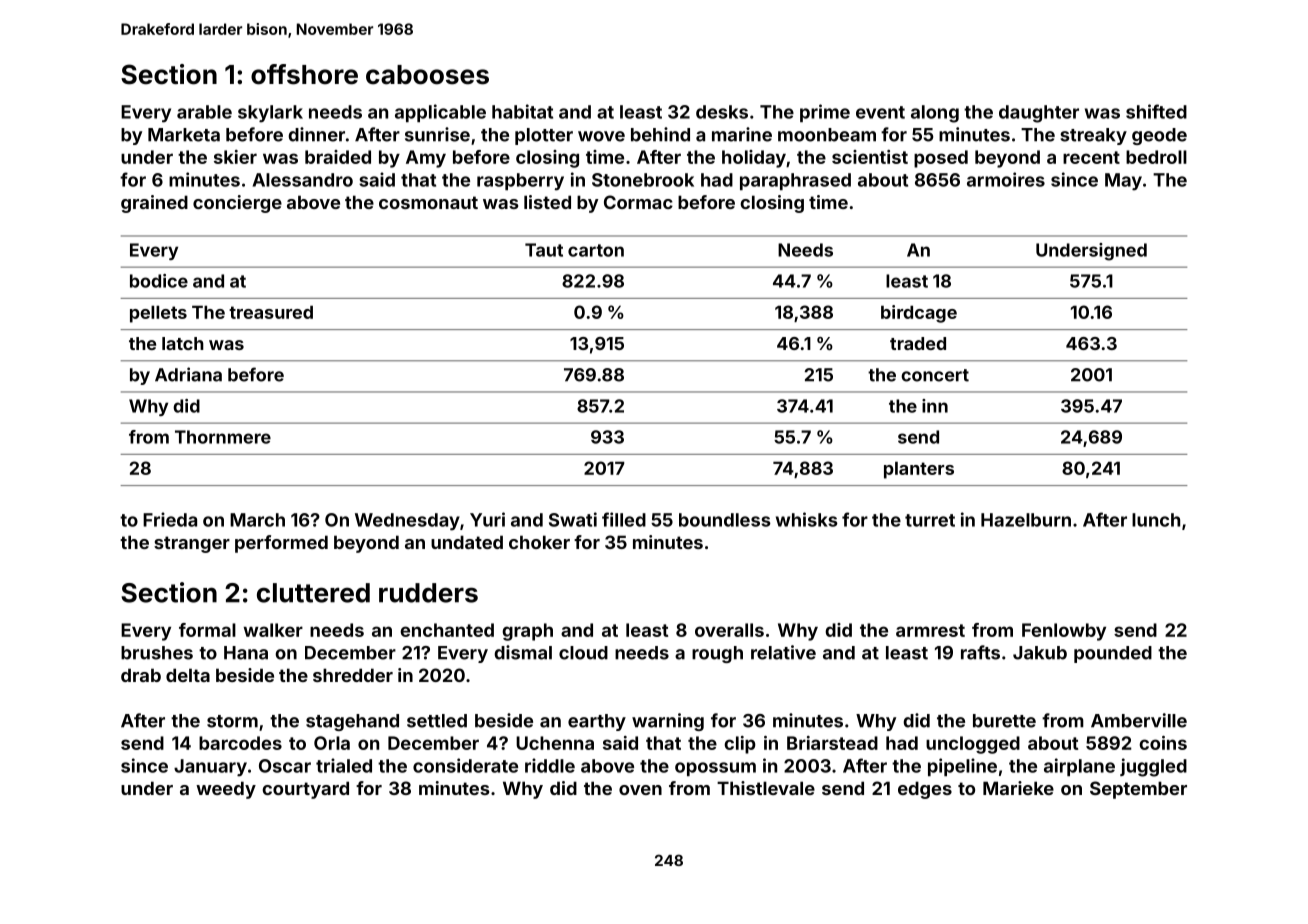 The width and height of the screenshot is (1308, 924). What do you see at coordinates (742, 134) in the screenshot?
I see `marine` at bounding box center [742, 134].
